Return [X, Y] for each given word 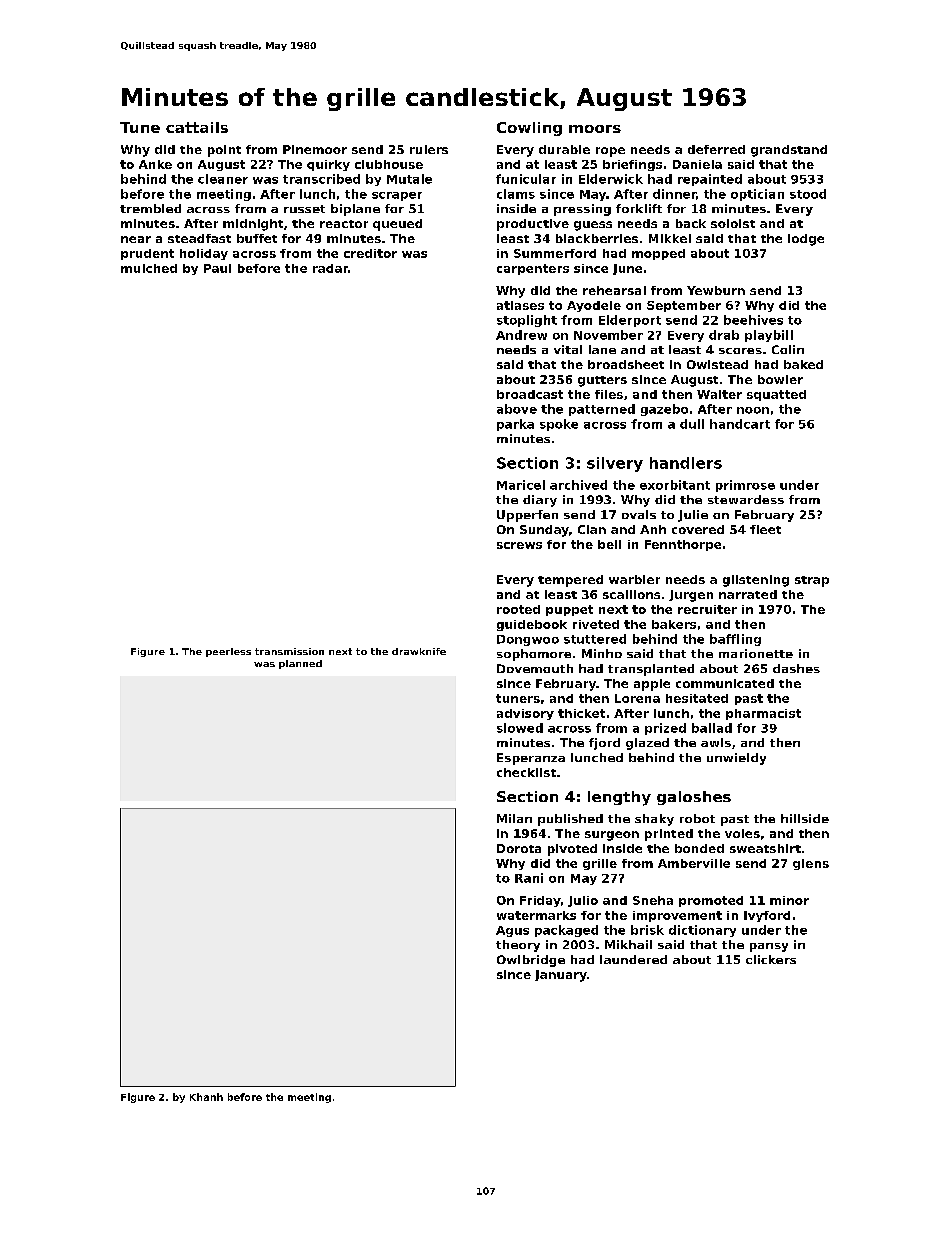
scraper [397, 196]
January [561, 976]
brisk [647, 930]
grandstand [789, 151]
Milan [514, 818]
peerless [228, 652]
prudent [147, 254]
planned [300, 664]
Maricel [521, 485]
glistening [756, 581]
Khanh [206, 1097]
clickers [771, 959]
